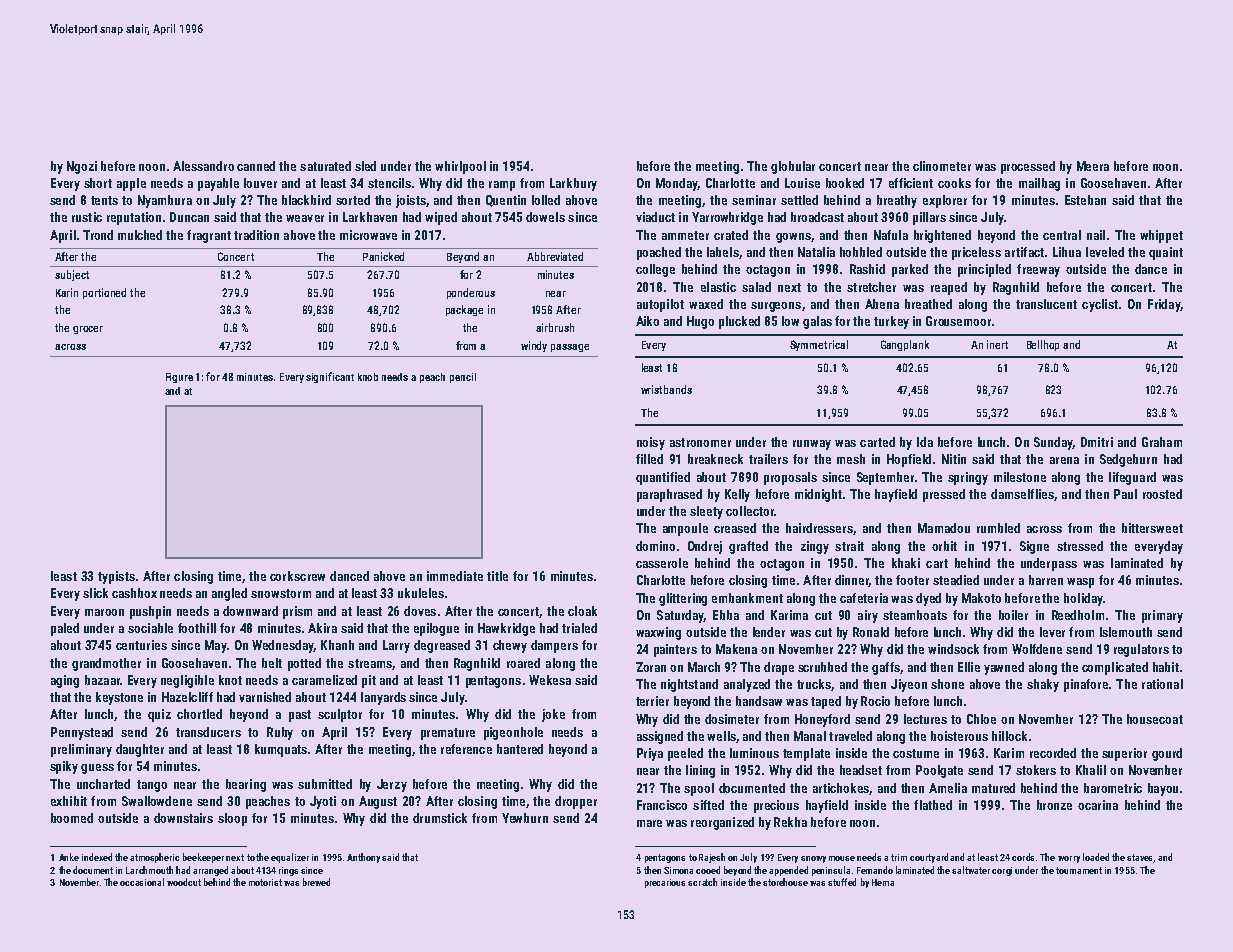  I want to click on paled, so click(65, 629).
